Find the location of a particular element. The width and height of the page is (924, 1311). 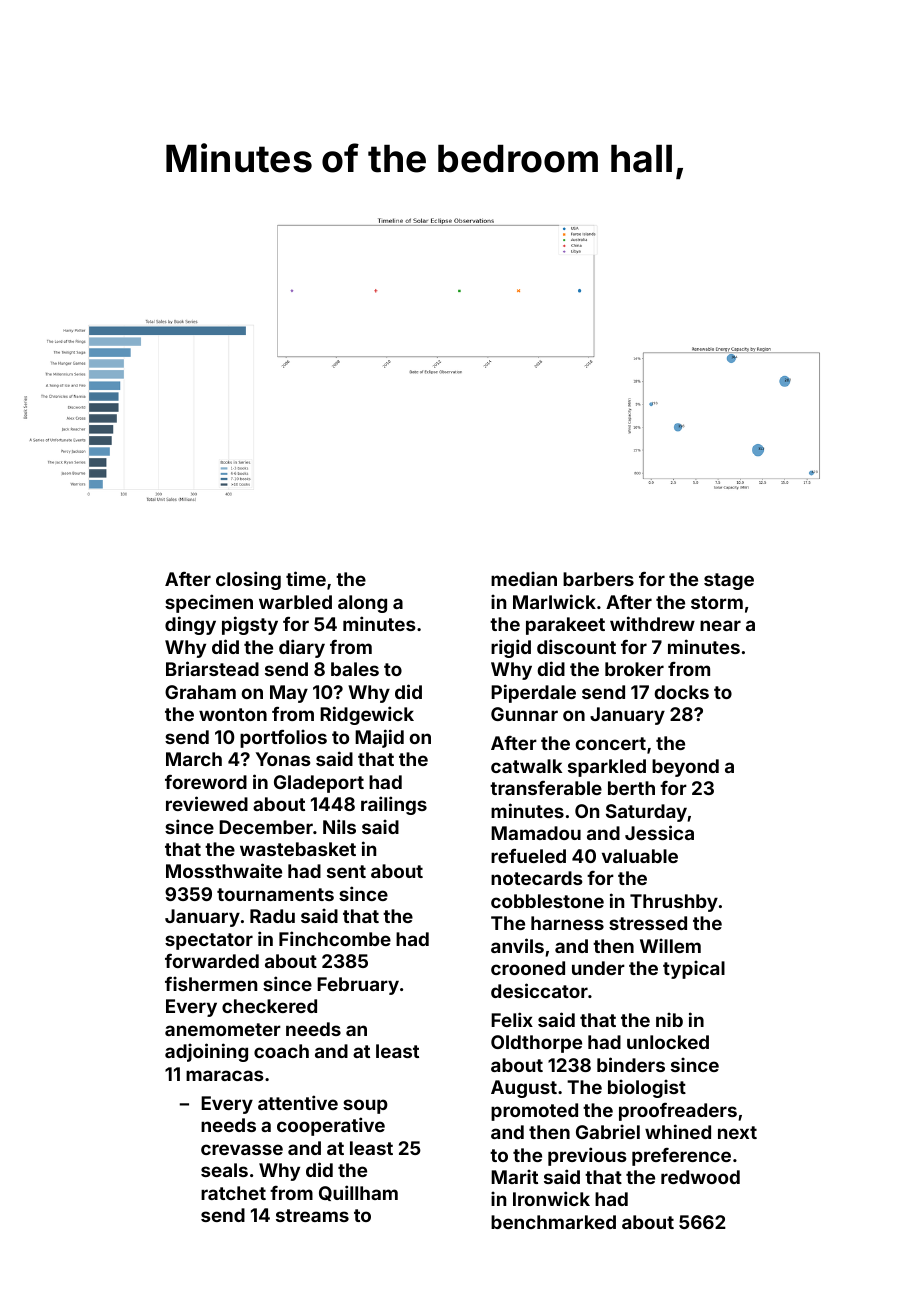

Jessica is located at coordinates (659, 832).
